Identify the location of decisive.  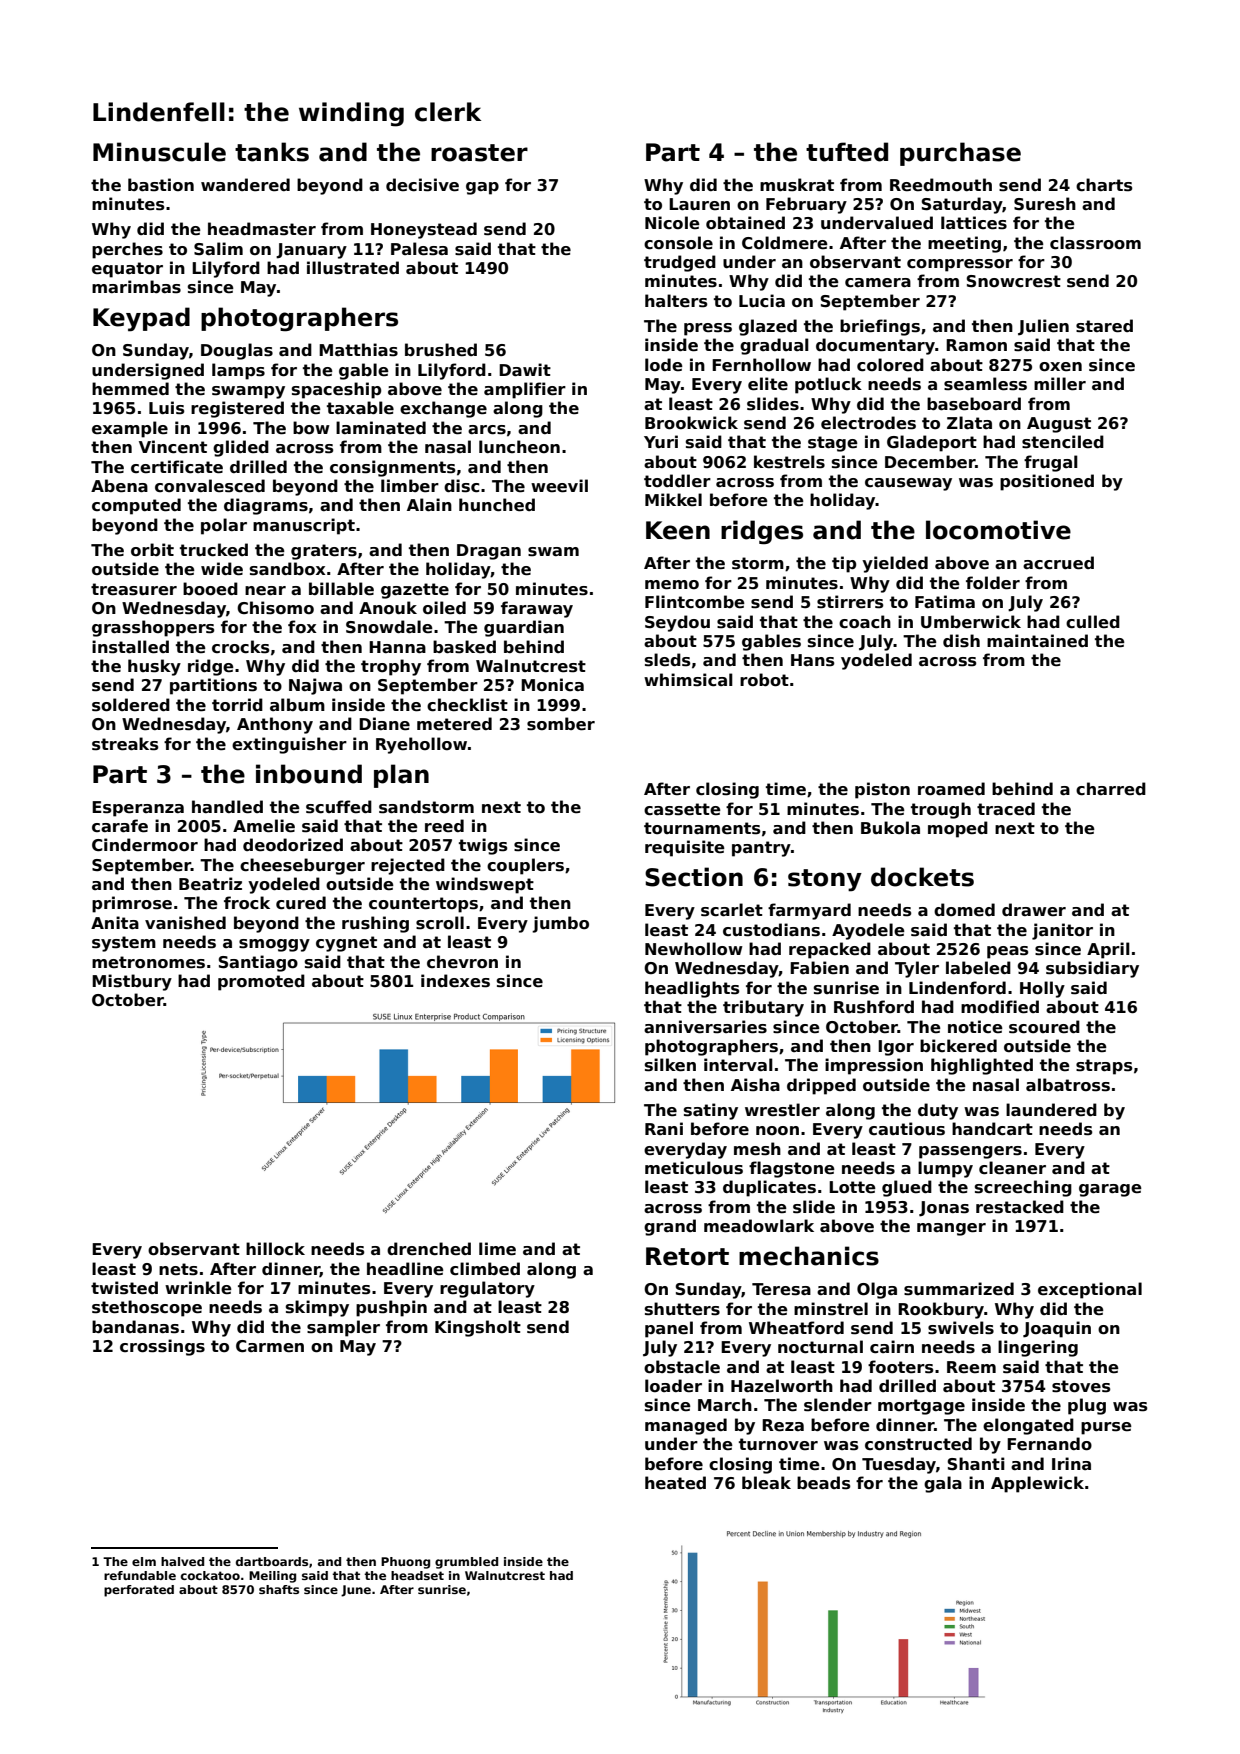
(422, 185).
